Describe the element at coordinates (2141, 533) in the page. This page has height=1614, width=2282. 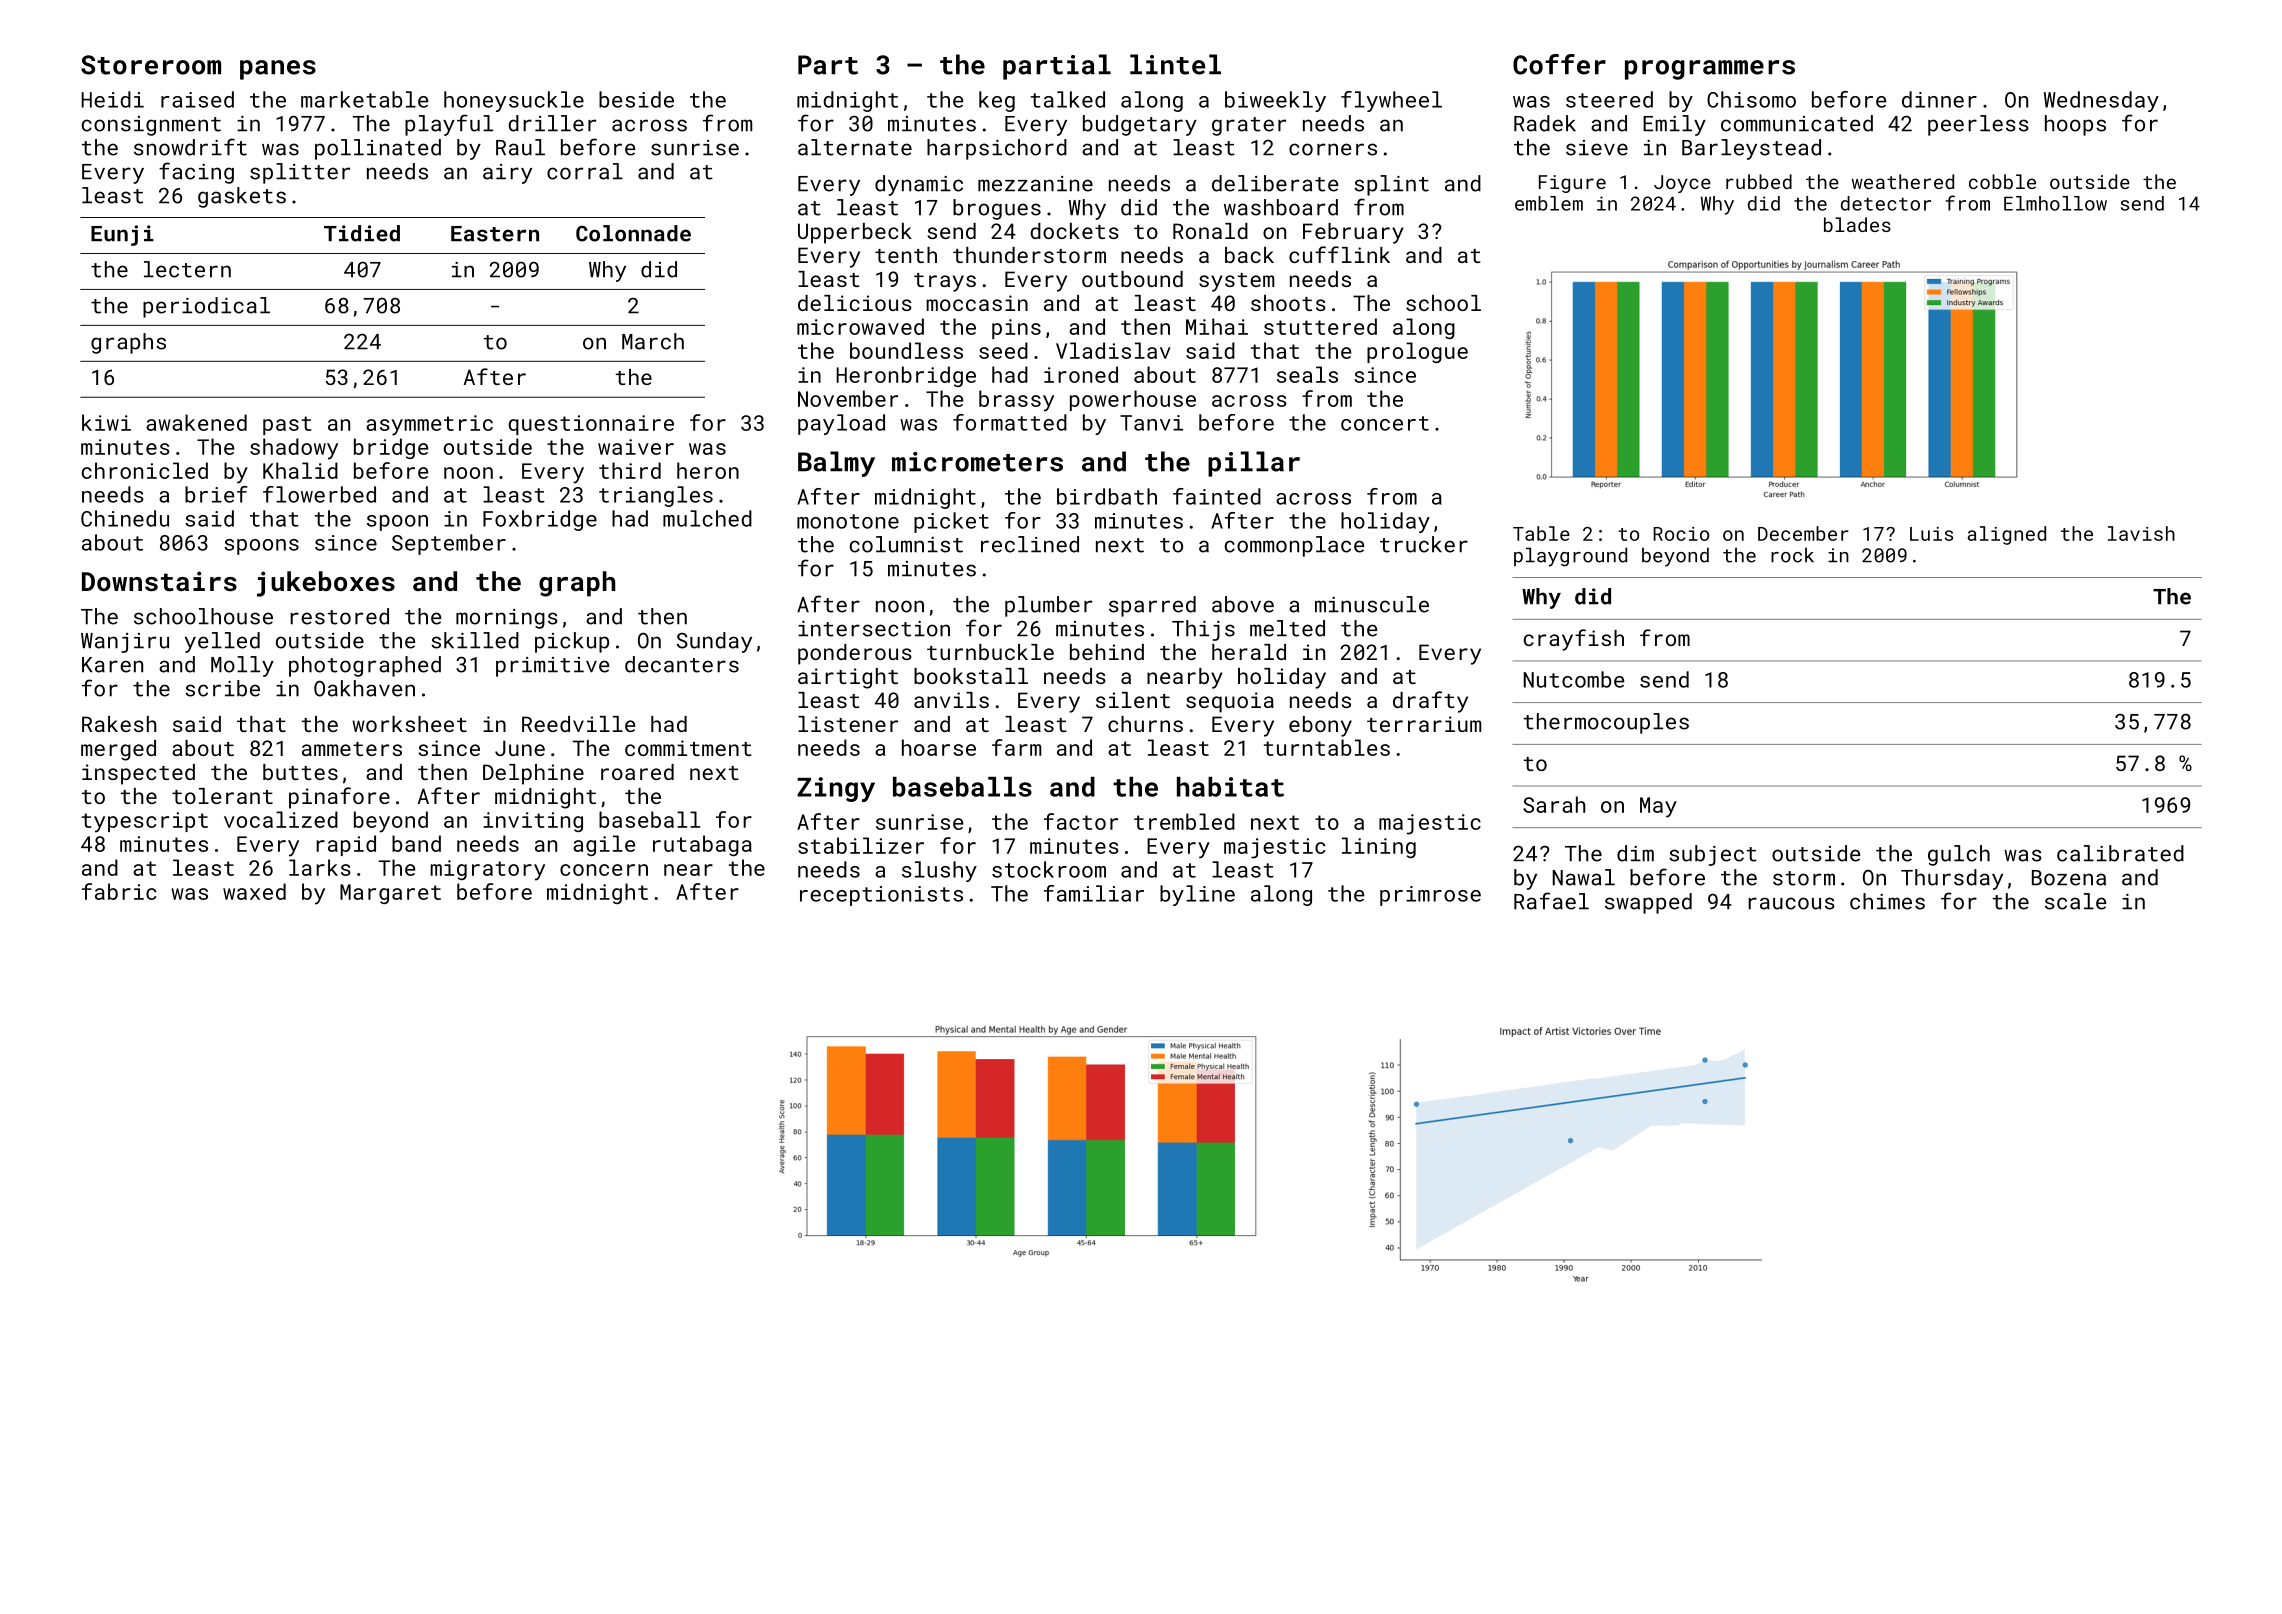
I see `lavish` at that location.
